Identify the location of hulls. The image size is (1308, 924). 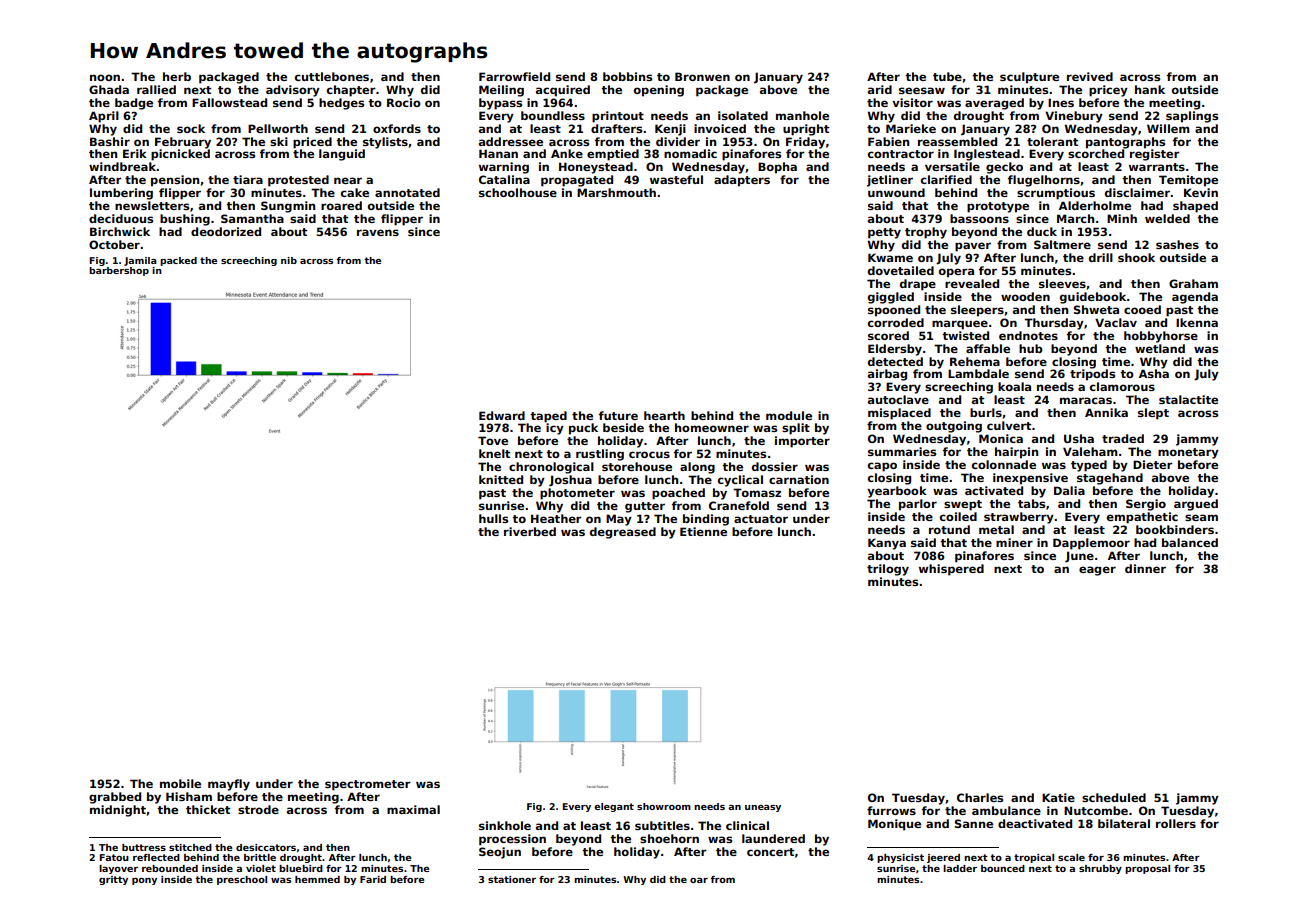
(493, 518).
